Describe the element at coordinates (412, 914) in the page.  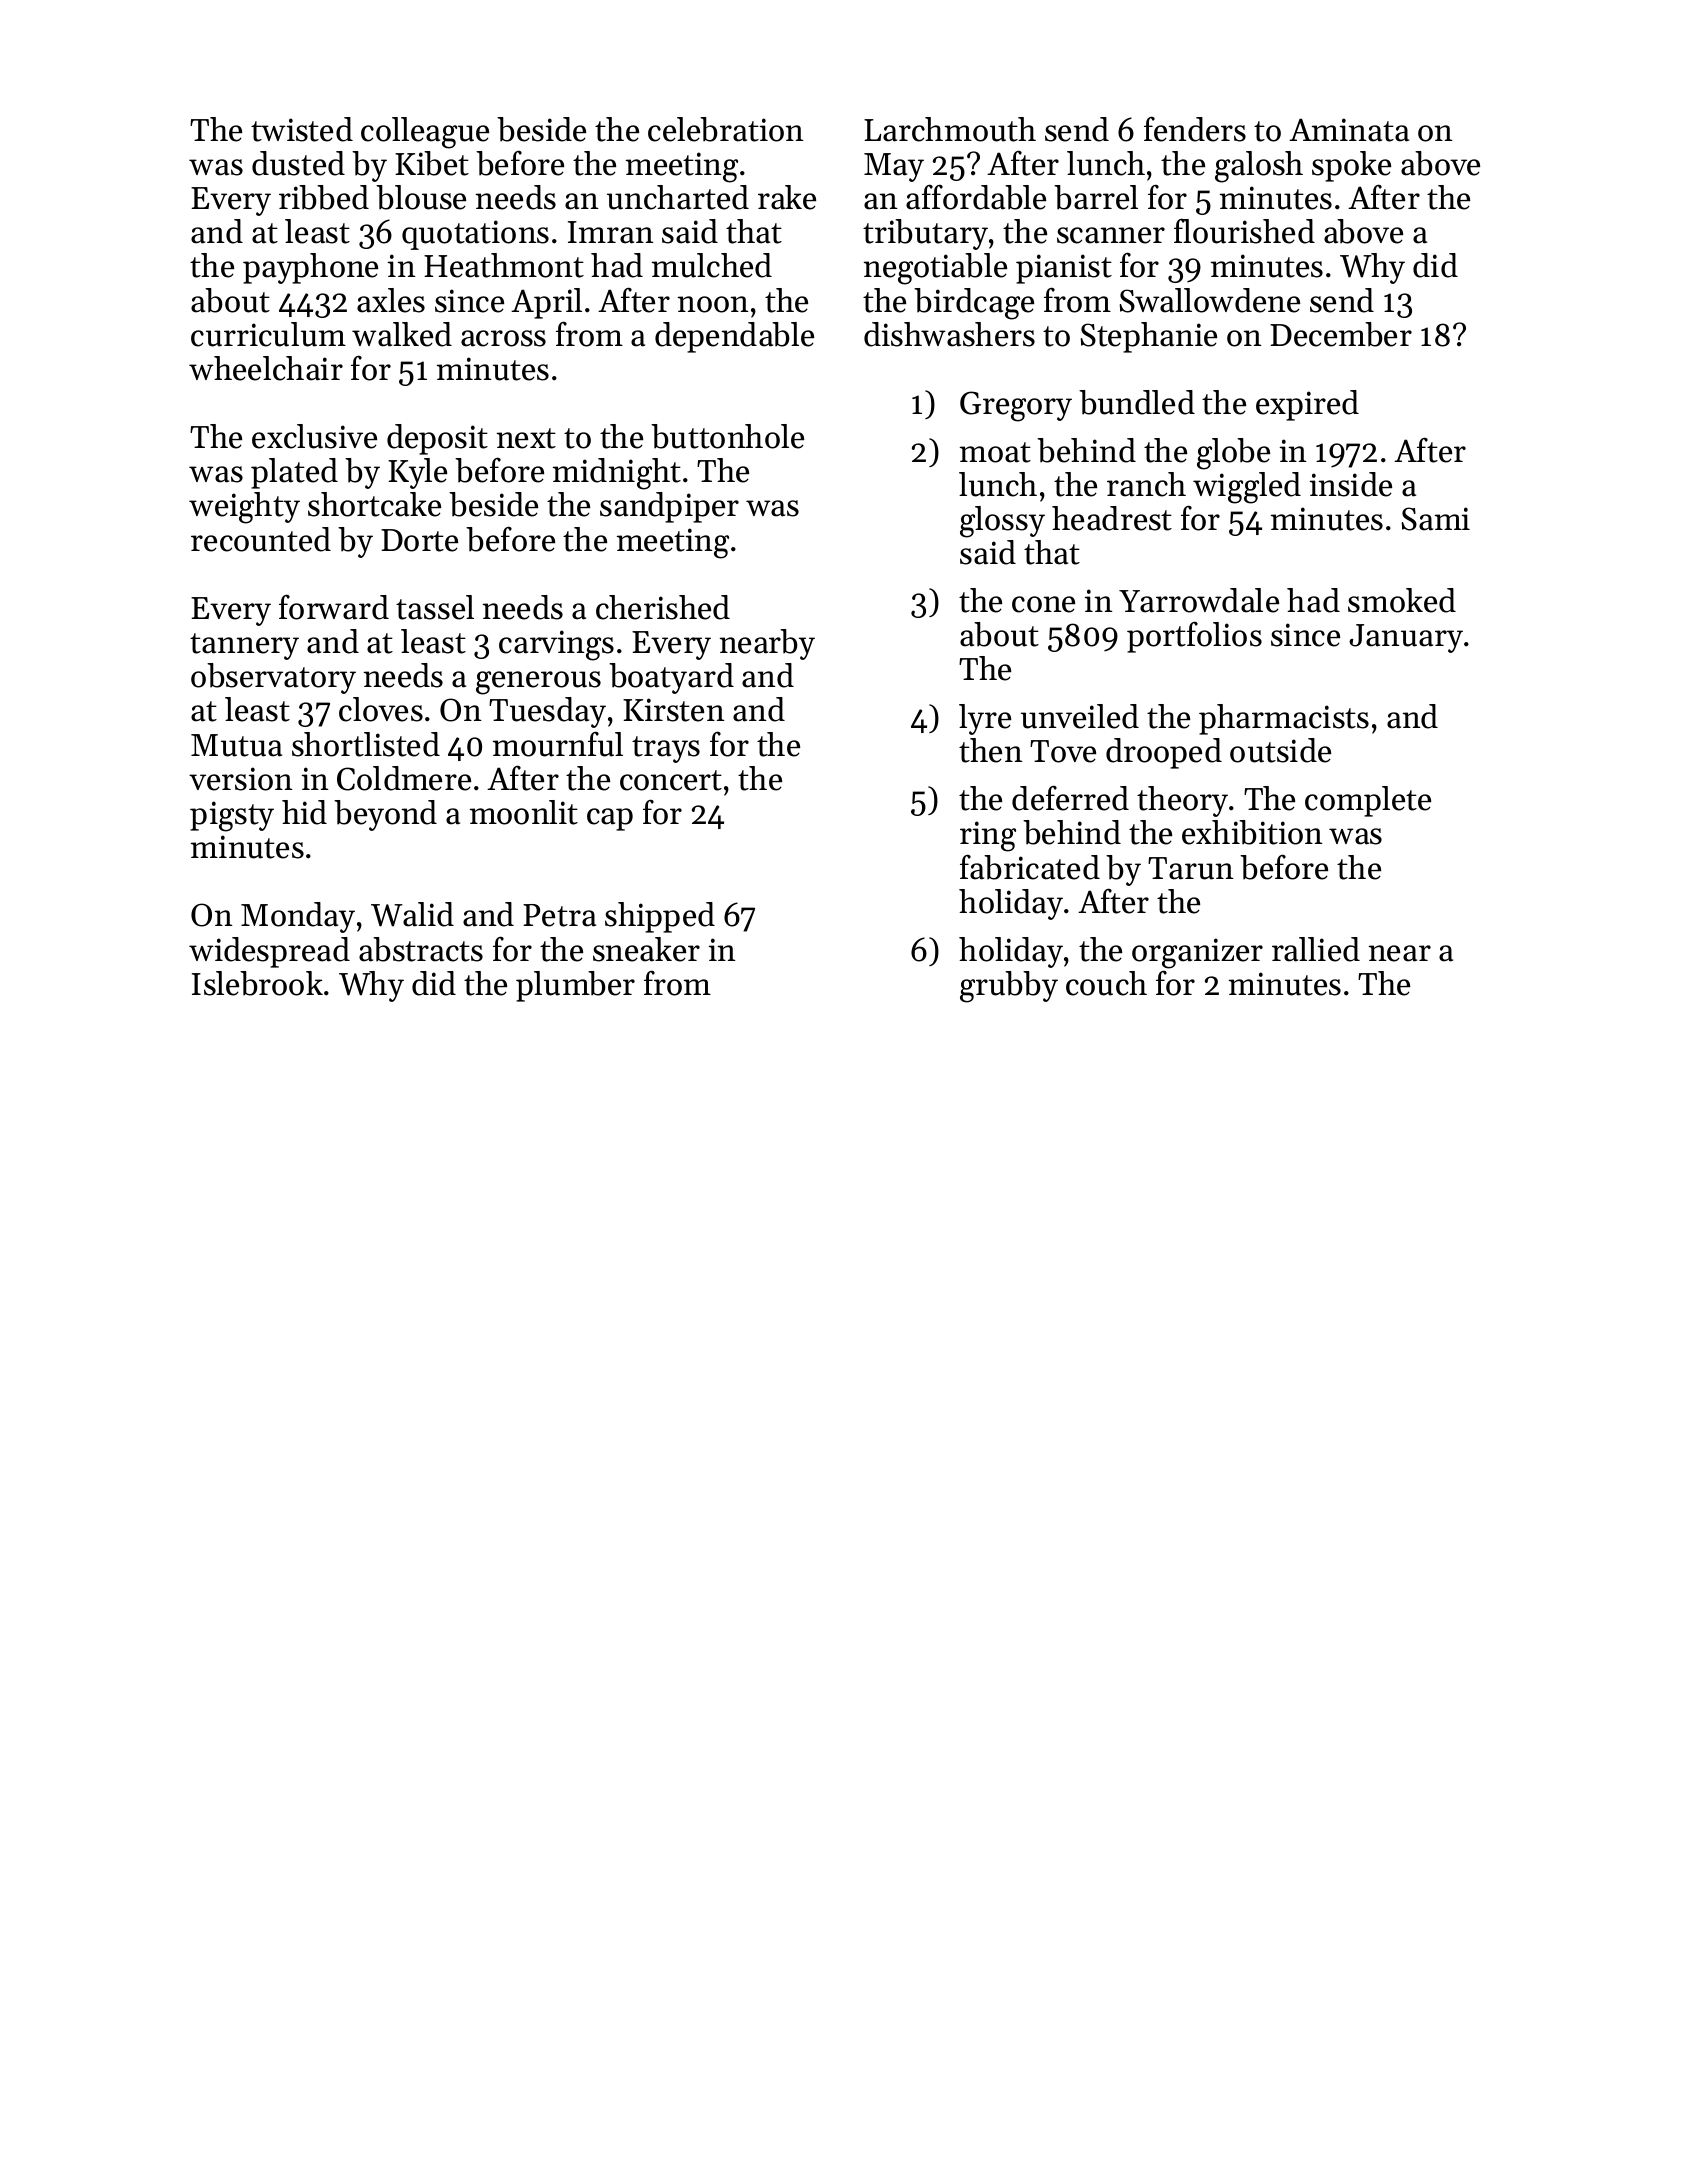
I see `Walid` at that location.
